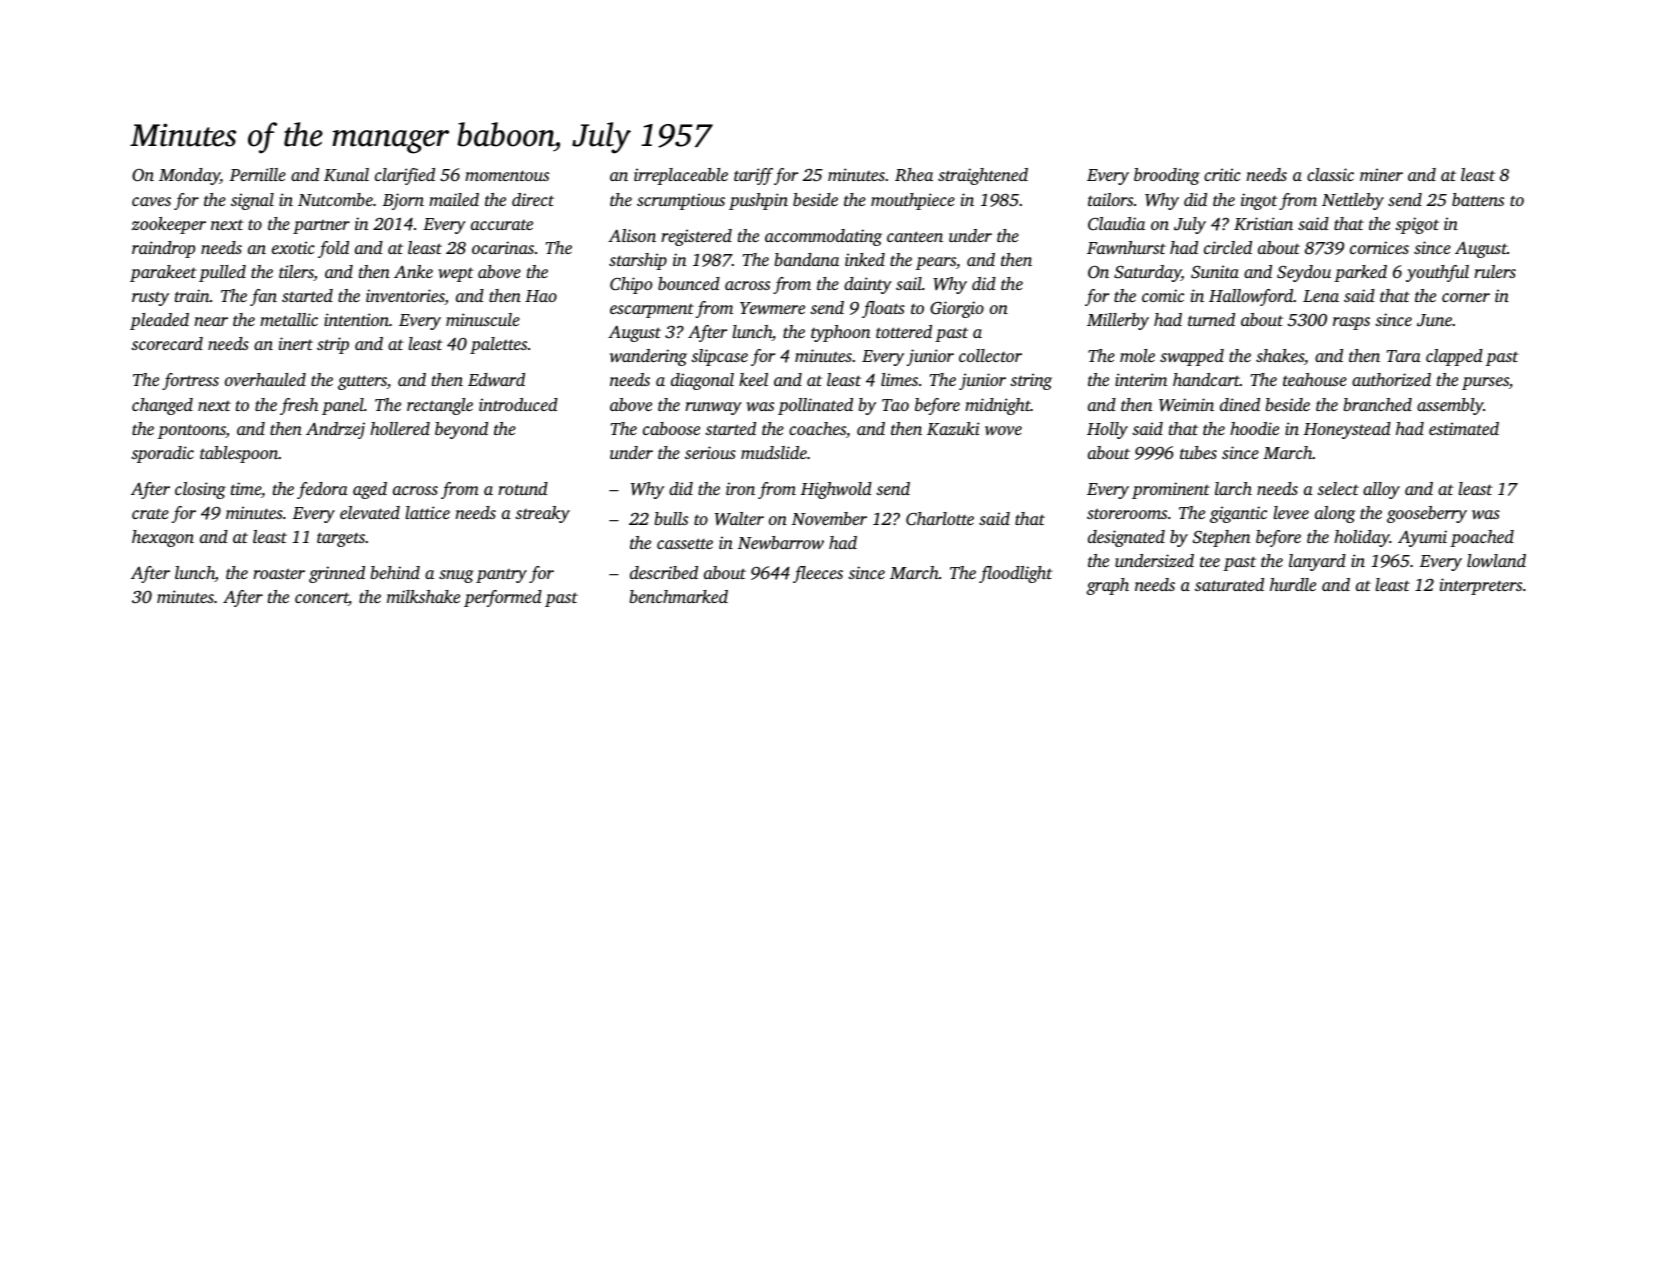  I want to click on Tara, so click(1404, 356).
